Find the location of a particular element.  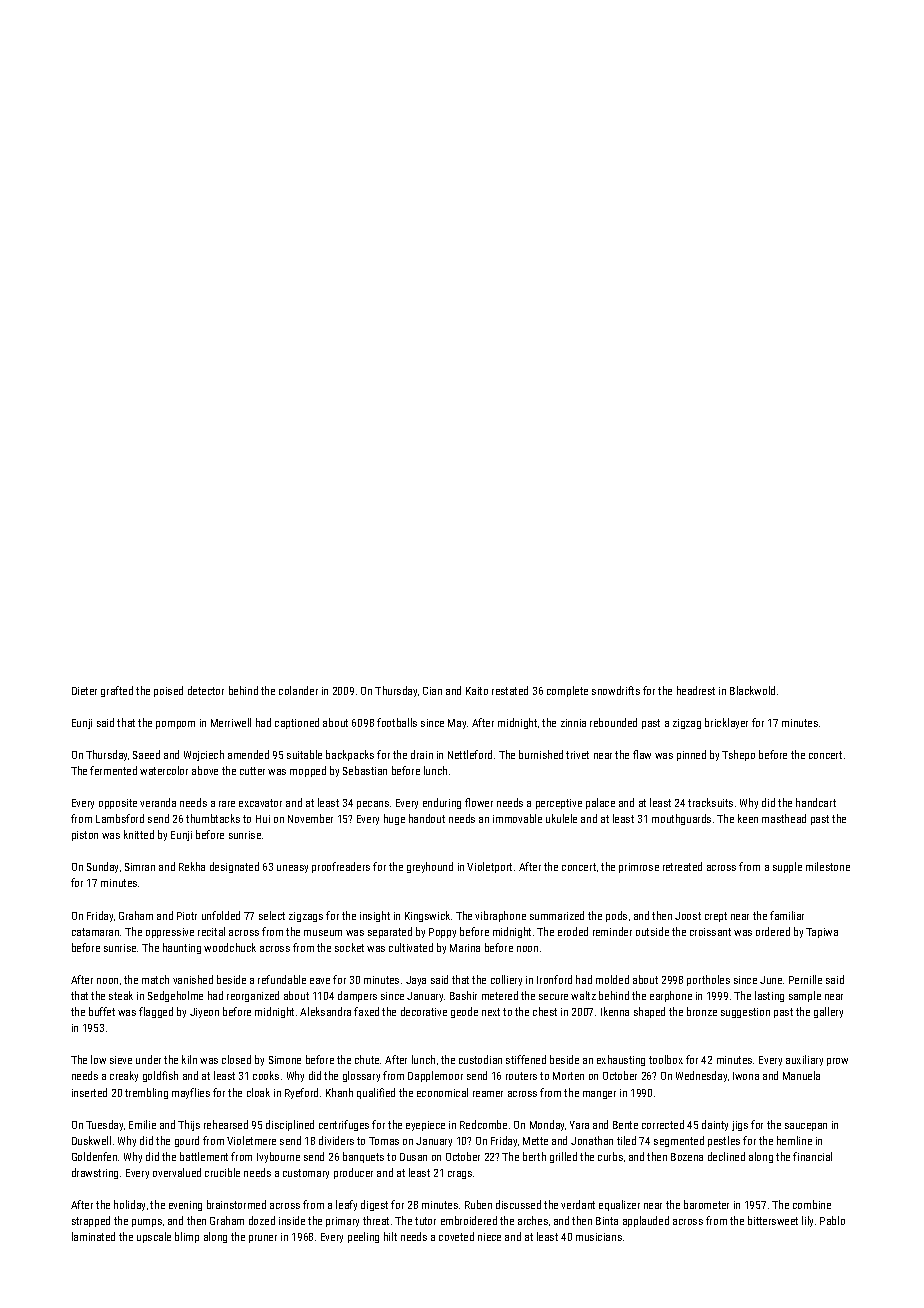

outside is located at coordinates (652, 931).
